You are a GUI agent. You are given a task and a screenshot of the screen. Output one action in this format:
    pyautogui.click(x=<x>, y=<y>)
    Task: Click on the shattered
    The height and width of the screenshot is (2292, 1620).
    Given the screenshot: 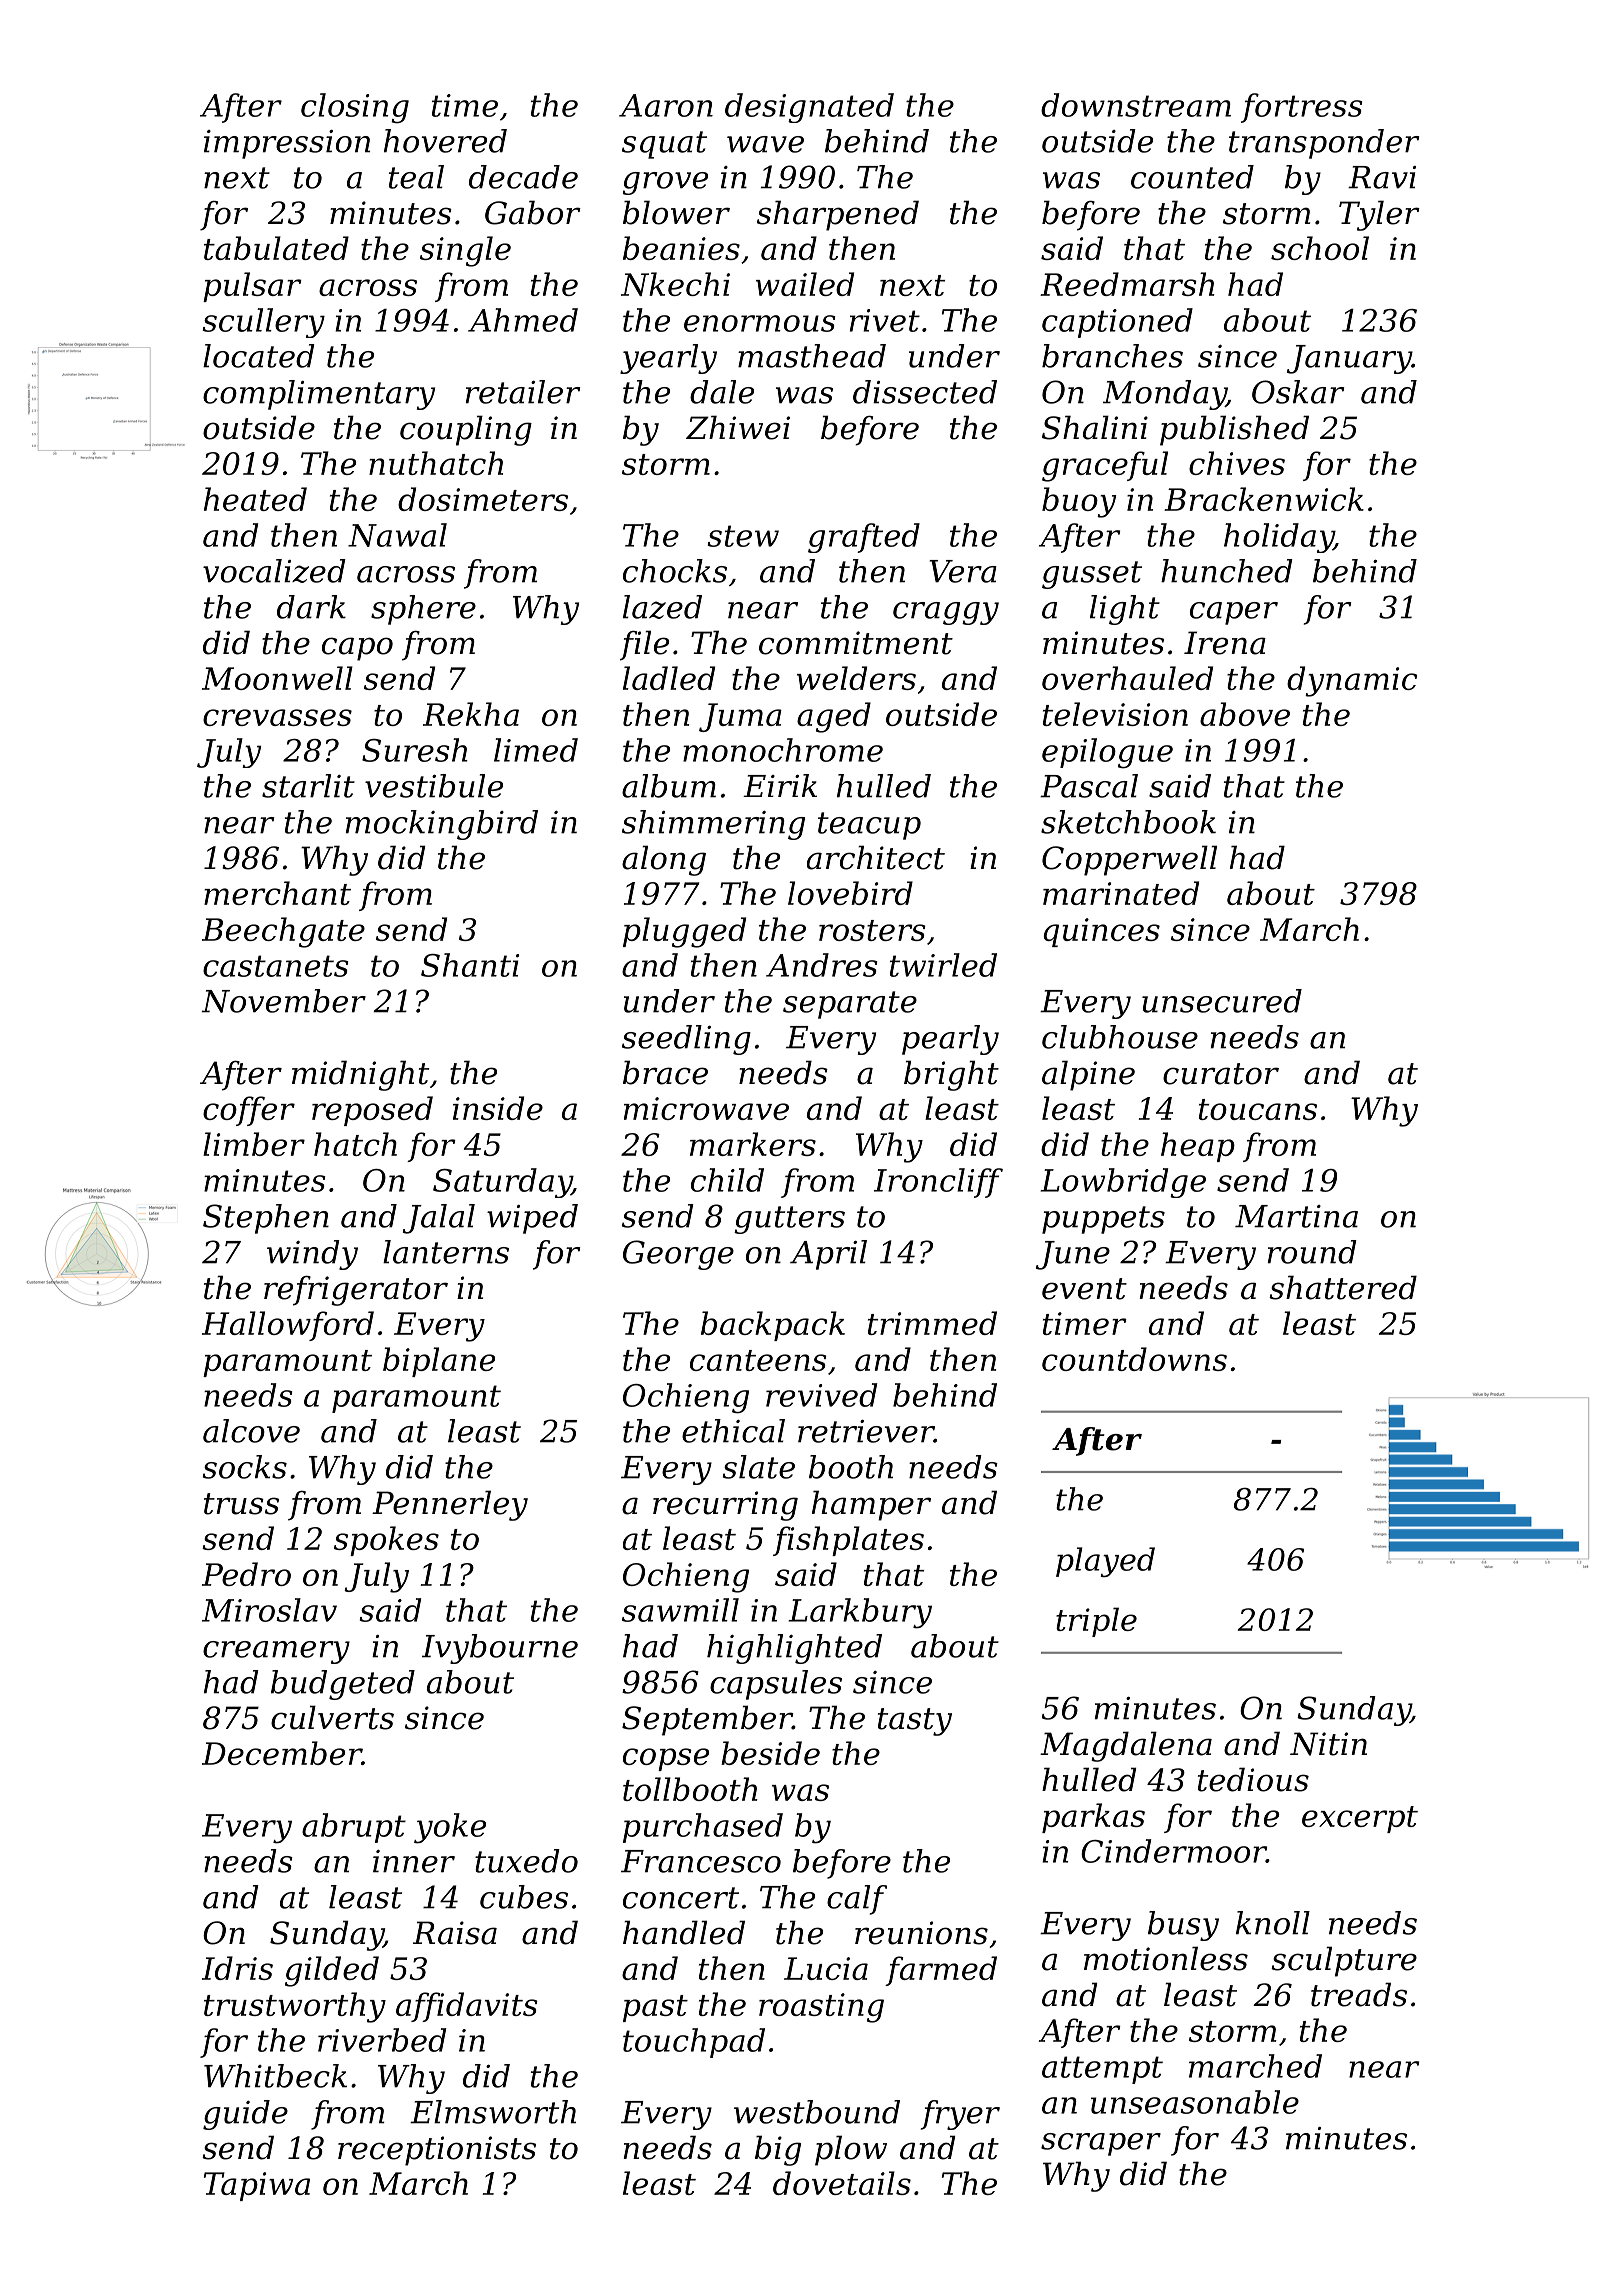 What is the action you would take?
    pyautogui.click(x=1343, y=1287)
